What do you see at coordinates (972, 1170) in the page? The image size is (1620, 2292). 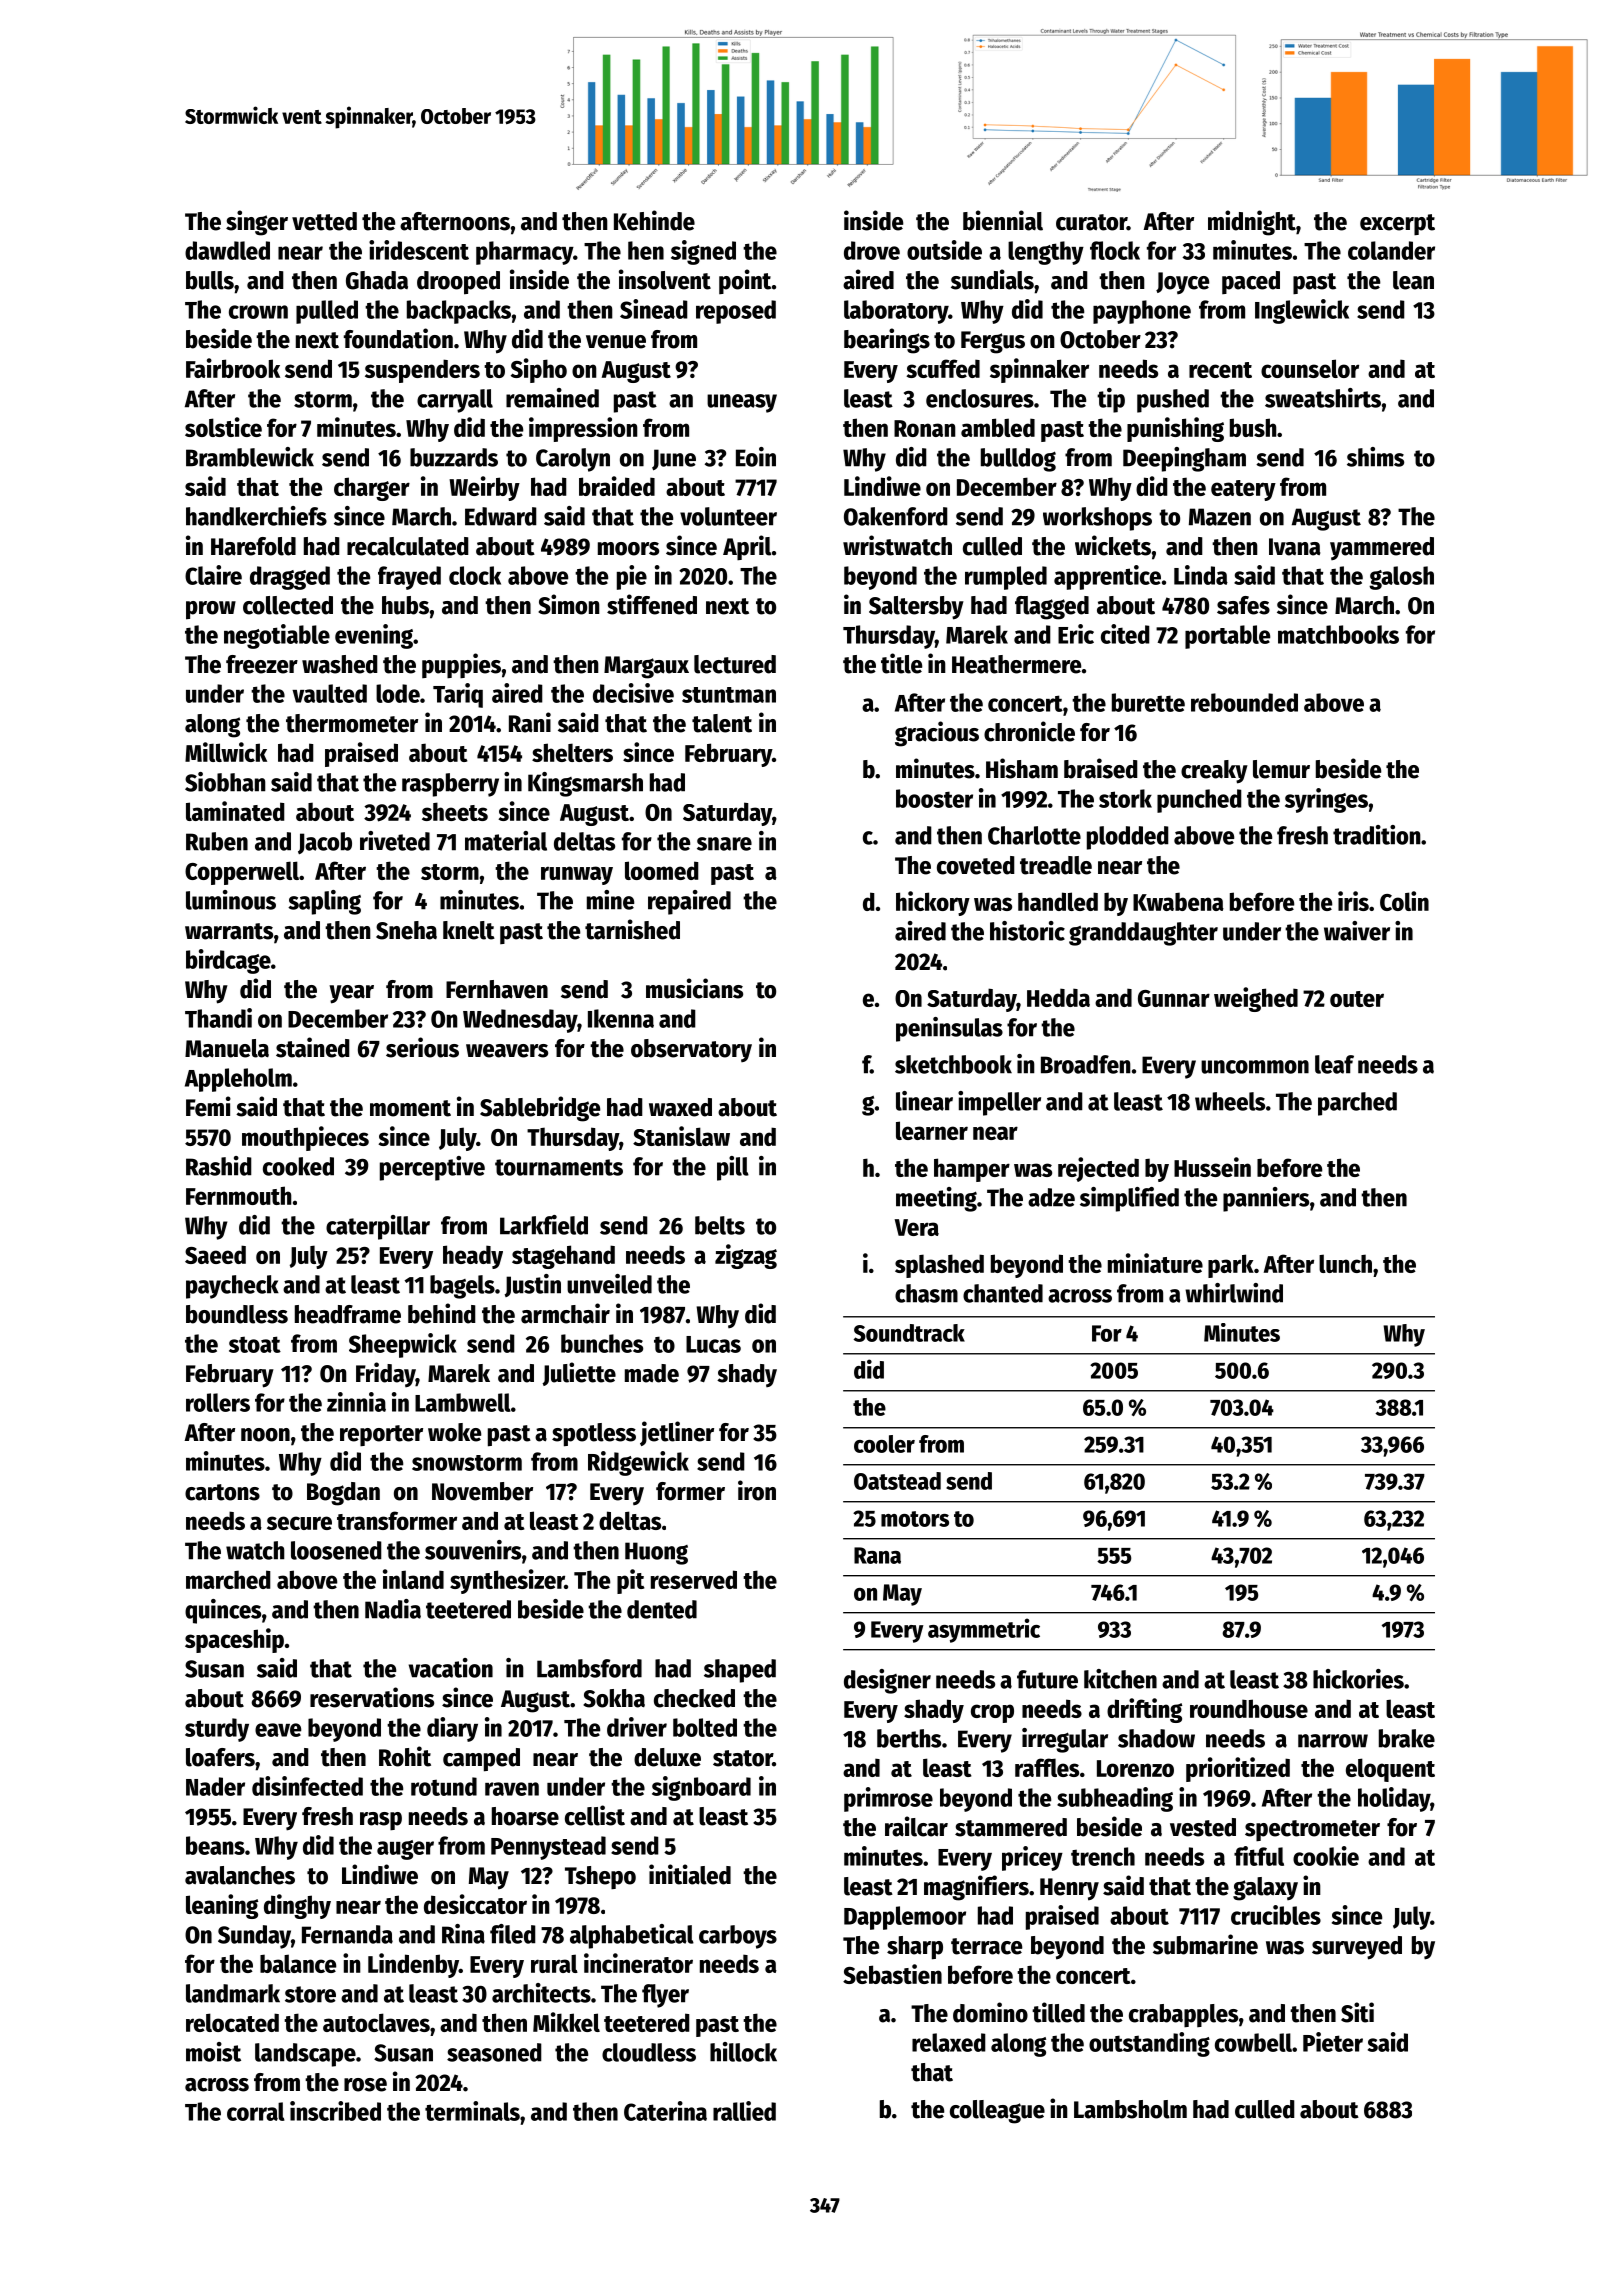 I see `hamper` at bounding box center [972, 1170].
